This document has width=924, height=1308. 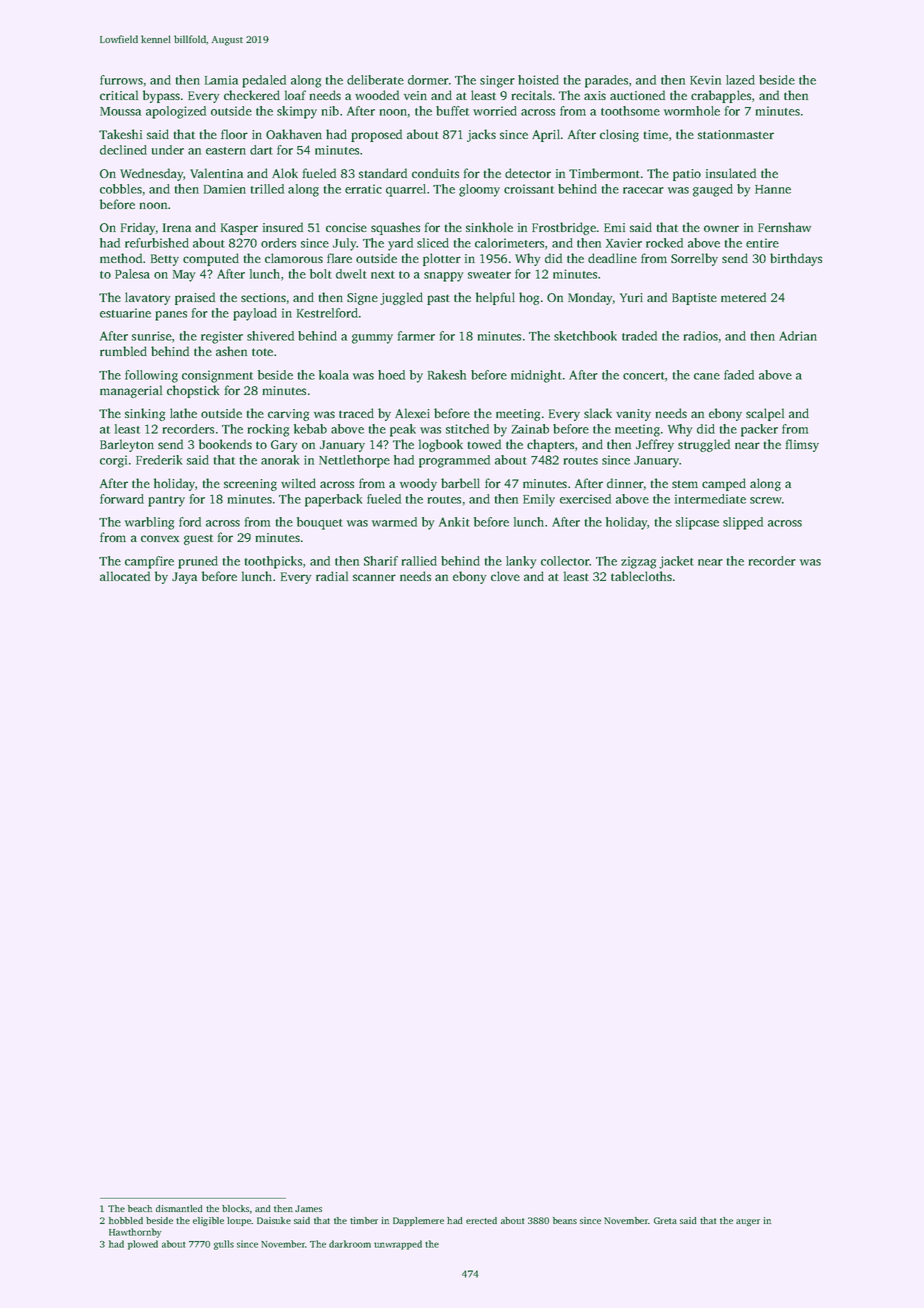 I want to click on screw, so click(x=766, y=500).
